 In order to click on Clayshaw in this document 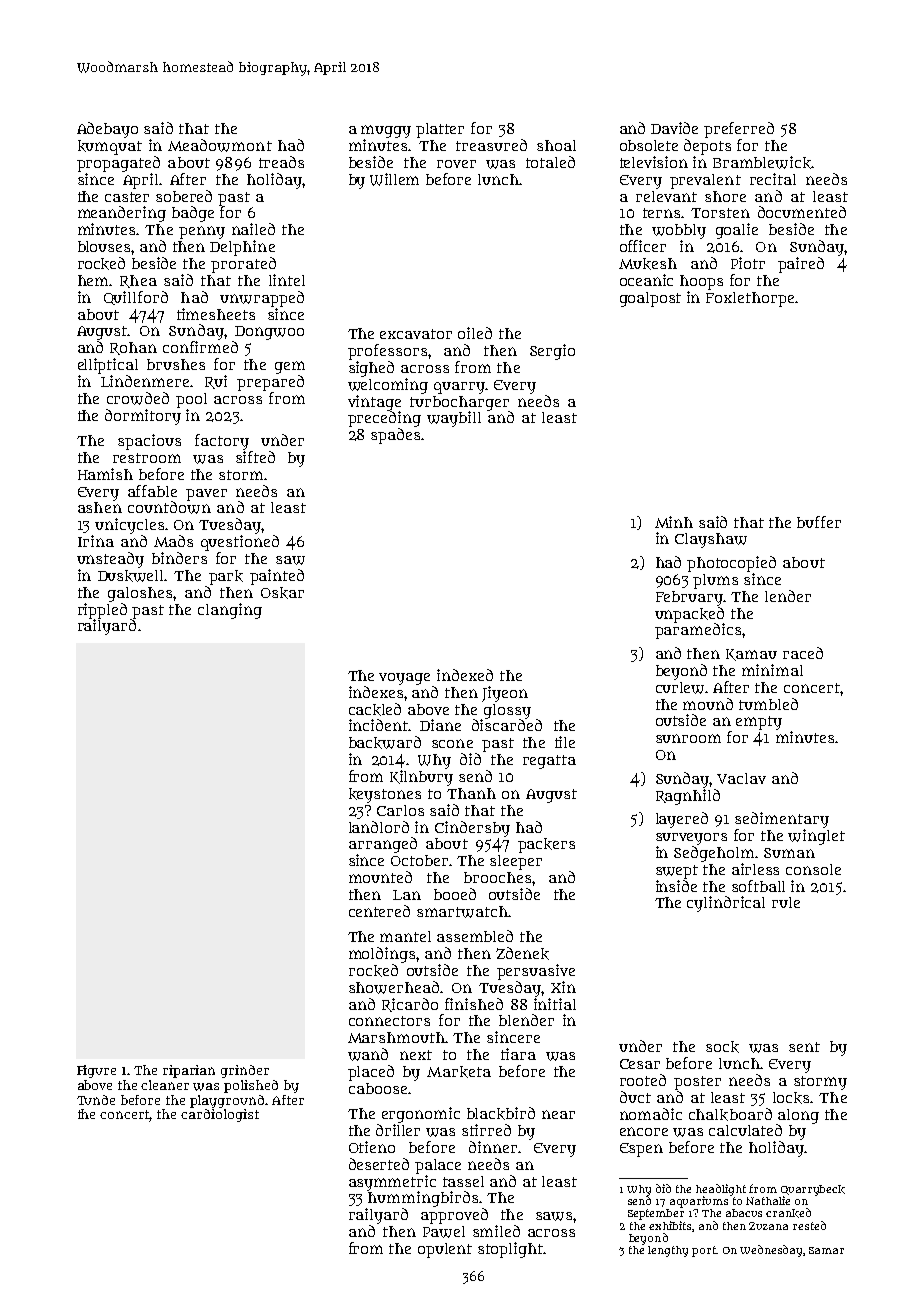, I will do `click(711, 540)`.
